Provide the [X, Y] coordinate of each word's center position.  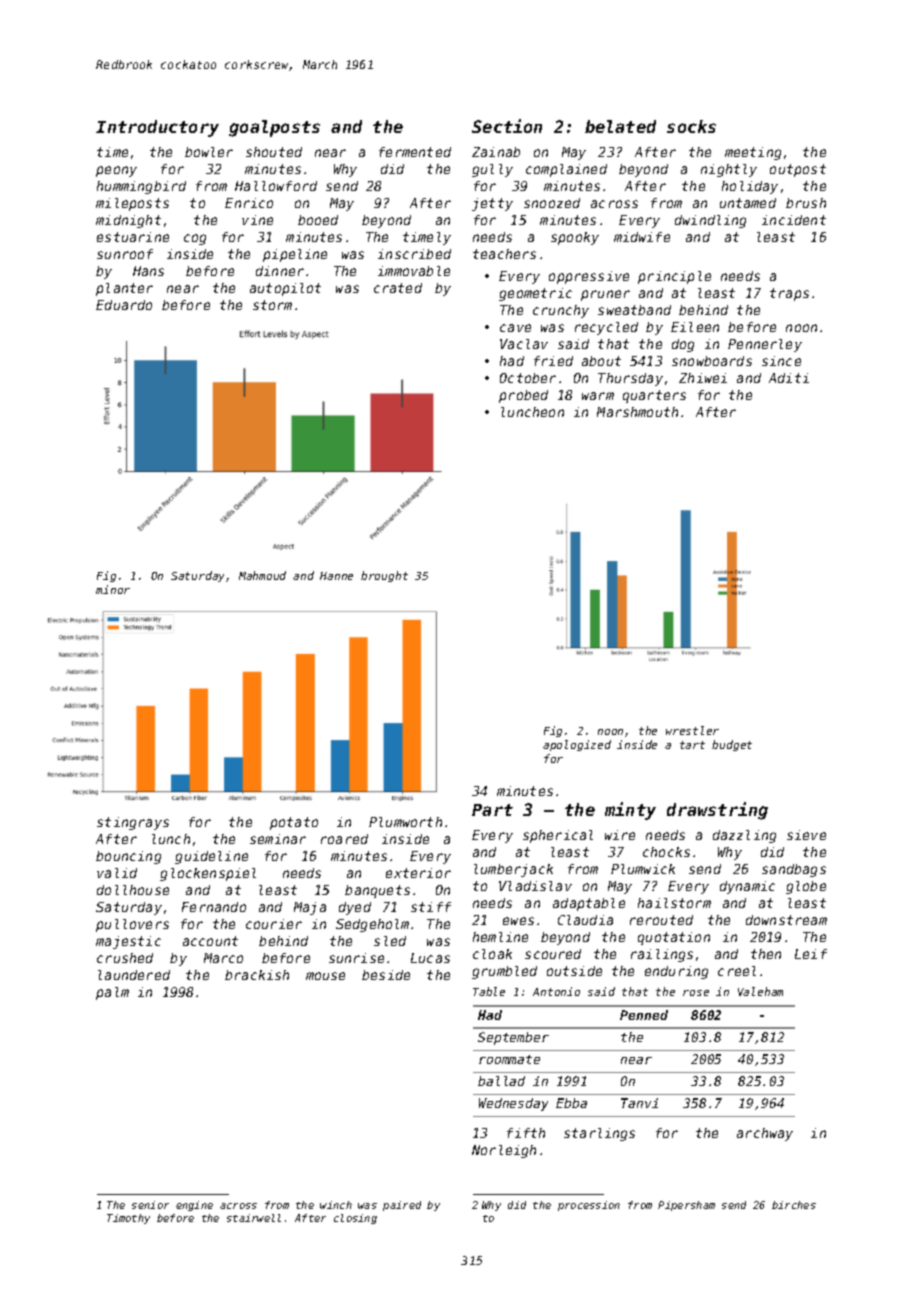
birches [794, 1205]
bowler [209, 152]
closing [355, 1219]
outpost [798, 170]
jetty [492, 204]
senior [150, 1205]
